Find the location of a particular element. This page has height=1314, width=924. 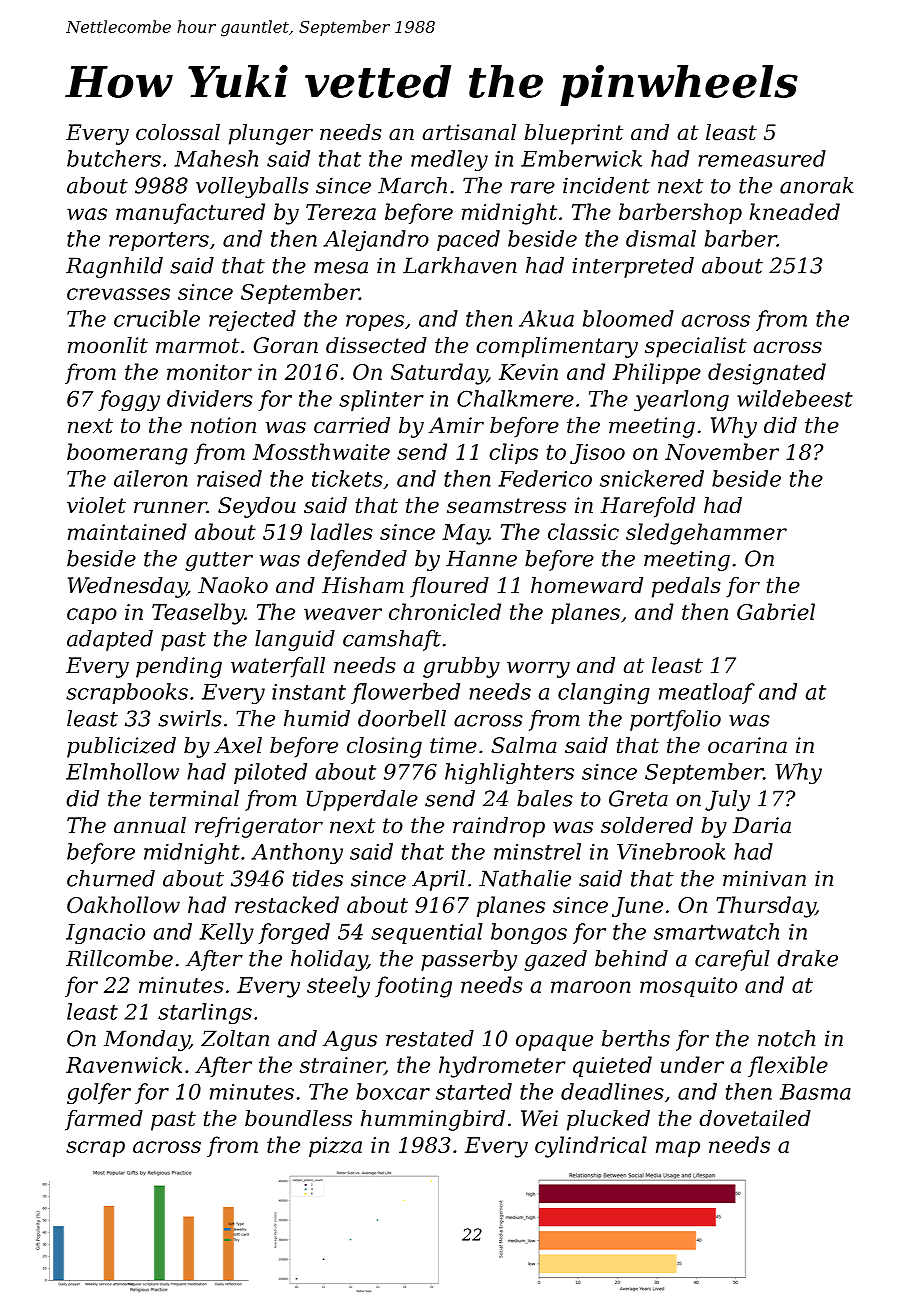

Seydou is located at coordinates (257, 507).
